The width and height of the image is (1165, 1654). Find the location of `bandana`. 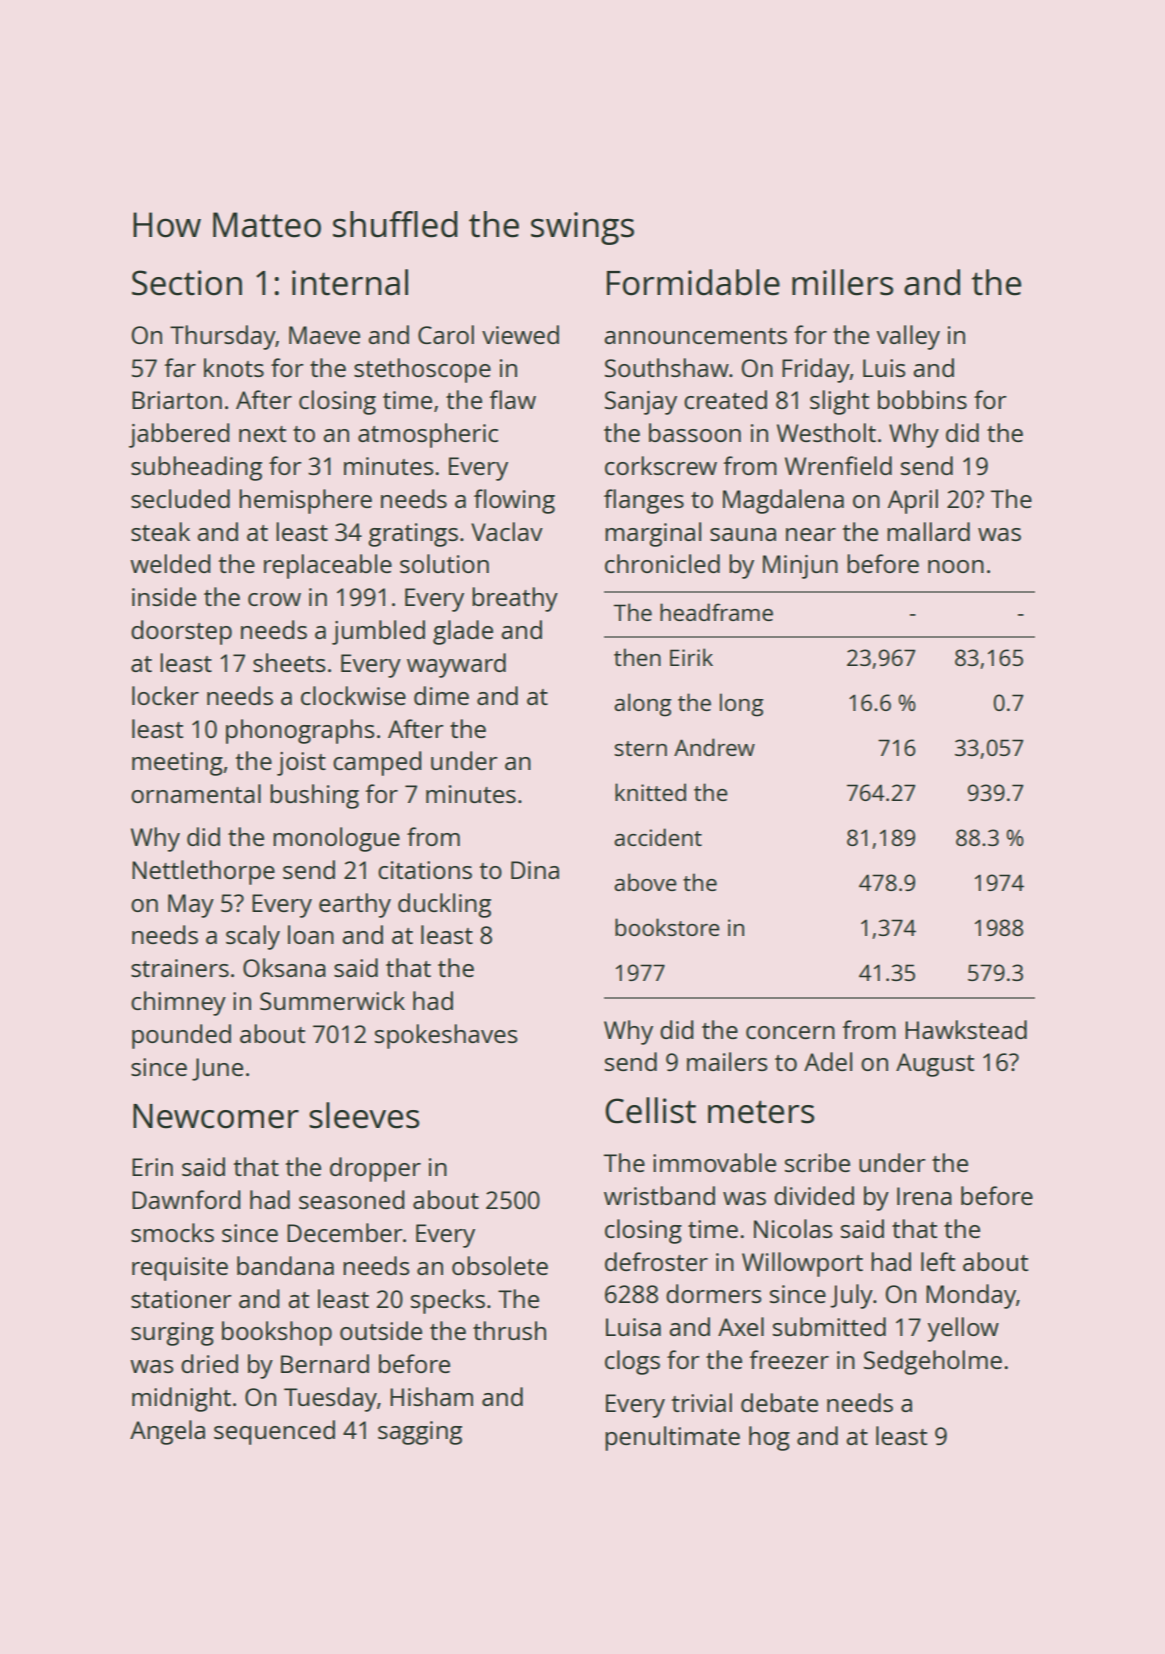

bandana is located at coordinates (285, 1265).
